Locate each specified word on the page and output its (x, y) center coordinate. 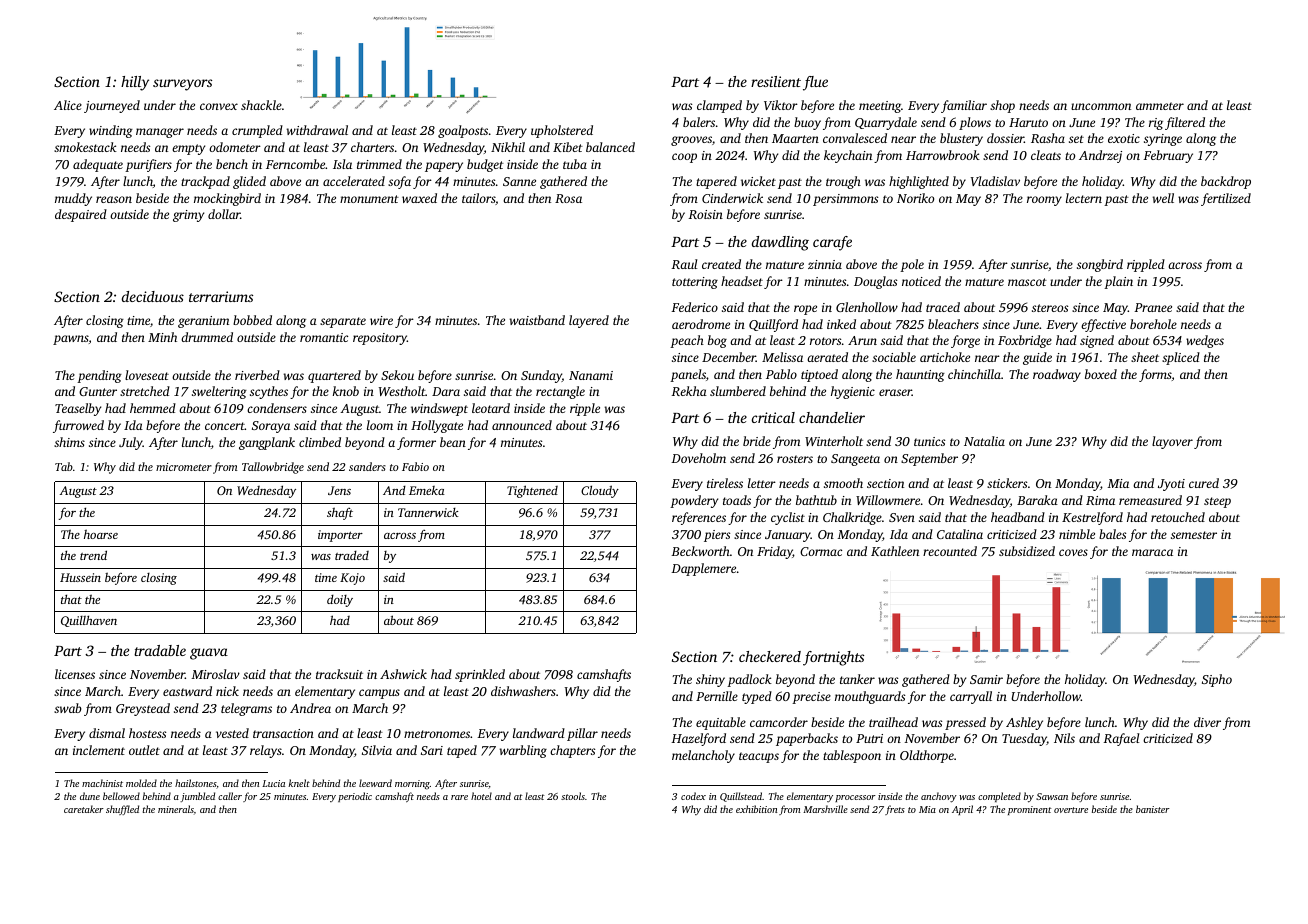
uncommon (1101, 106)
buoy (807, 123)
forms (1155, 375)
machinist (102, 783)
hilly (135, 83)
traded (352, 555)
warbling (523, 751)
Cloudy (600, 491)
